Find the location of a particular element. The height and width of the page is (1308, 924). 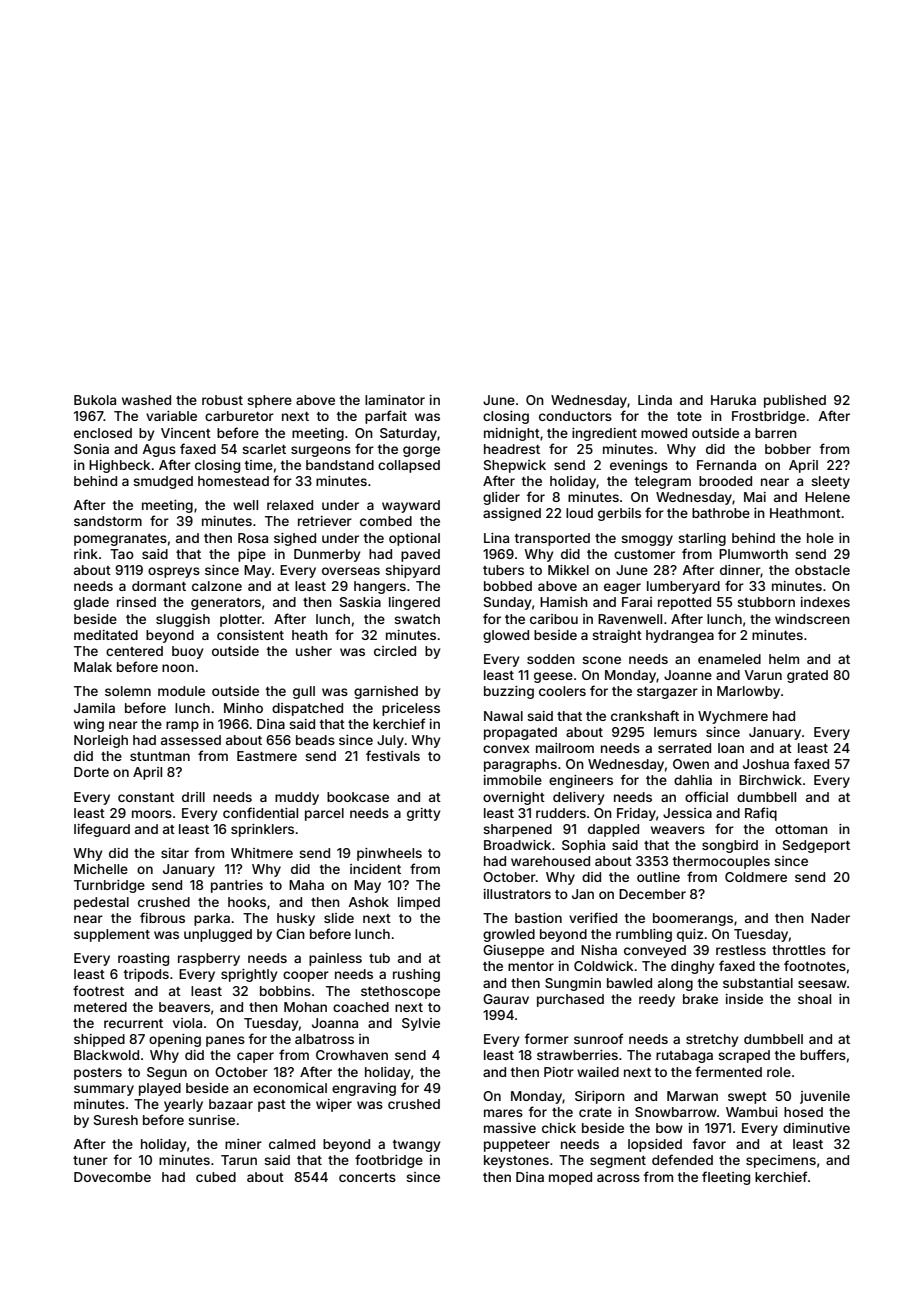

substantial is located at coordinates (758, 983).
